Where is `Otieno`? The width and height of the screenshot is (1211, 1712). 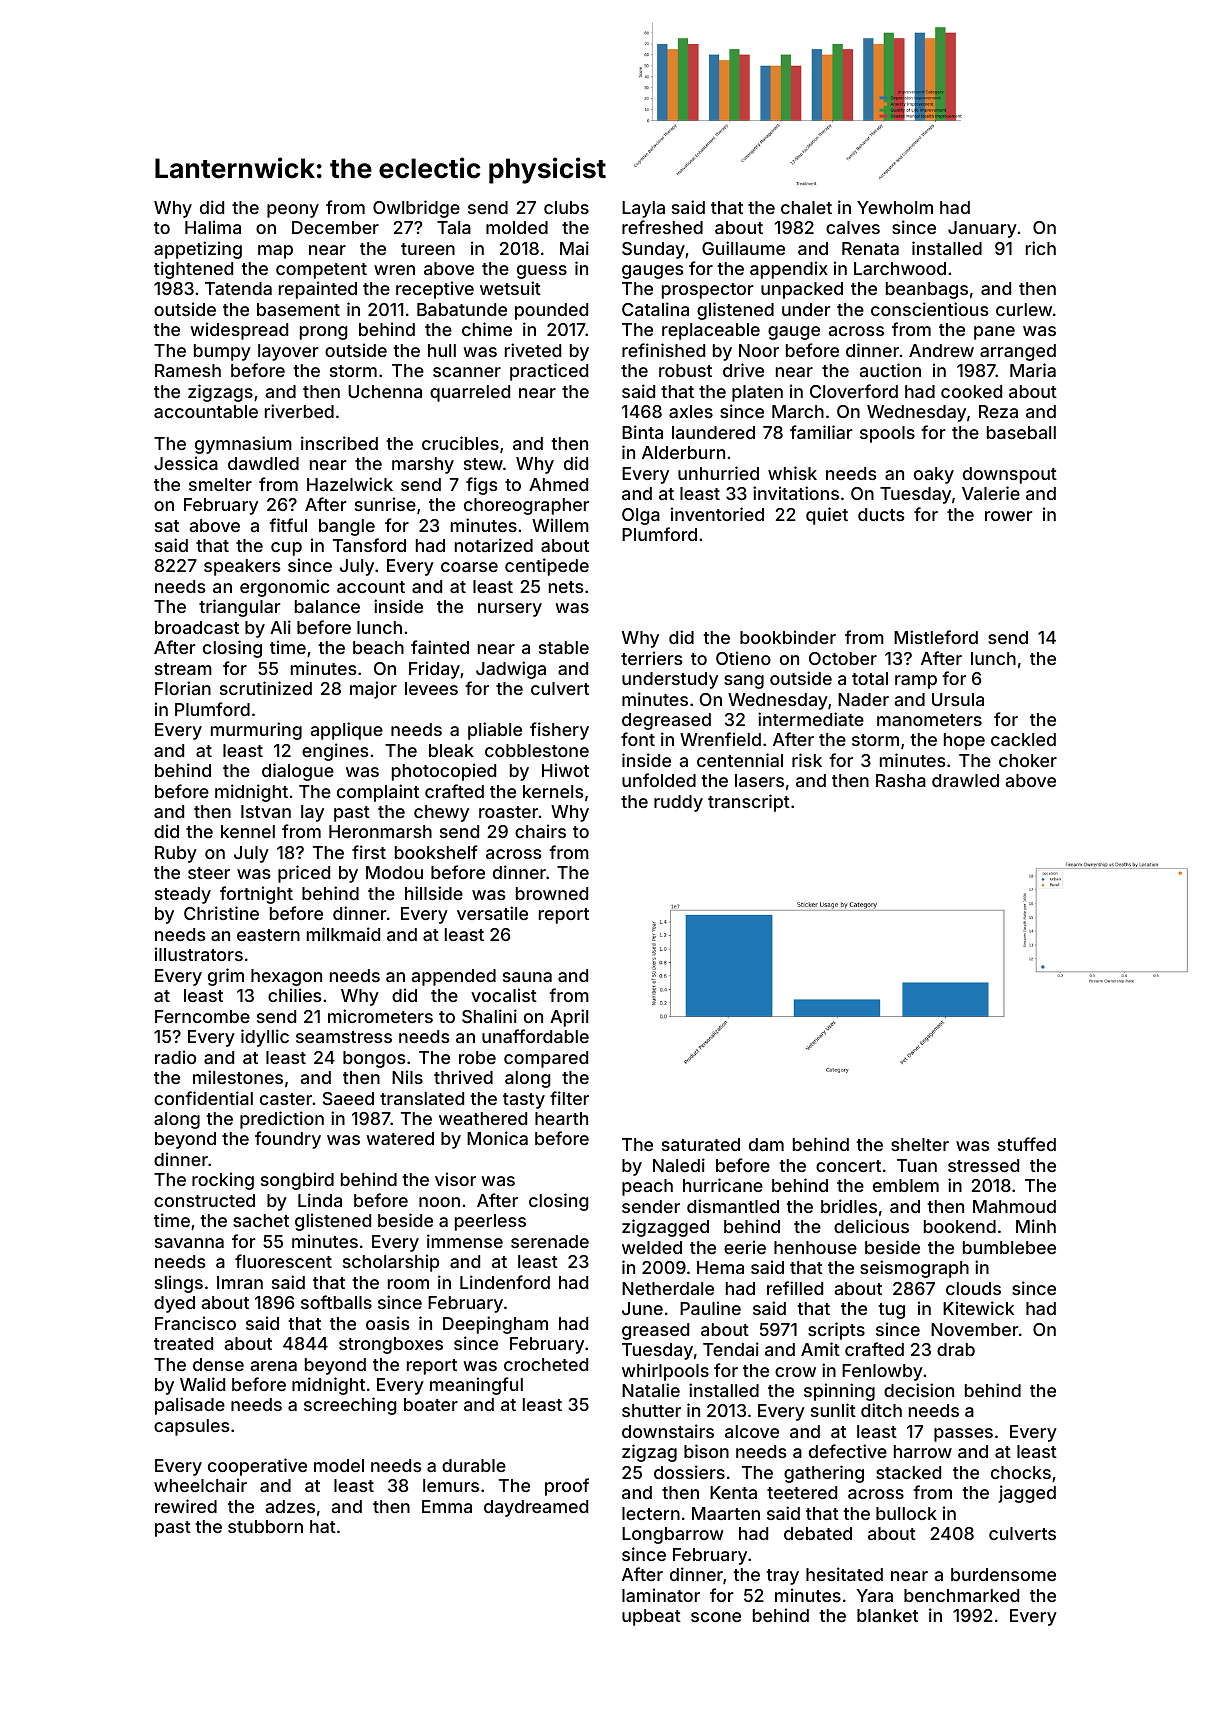 Otieno is located at coordinates (743, 658).
